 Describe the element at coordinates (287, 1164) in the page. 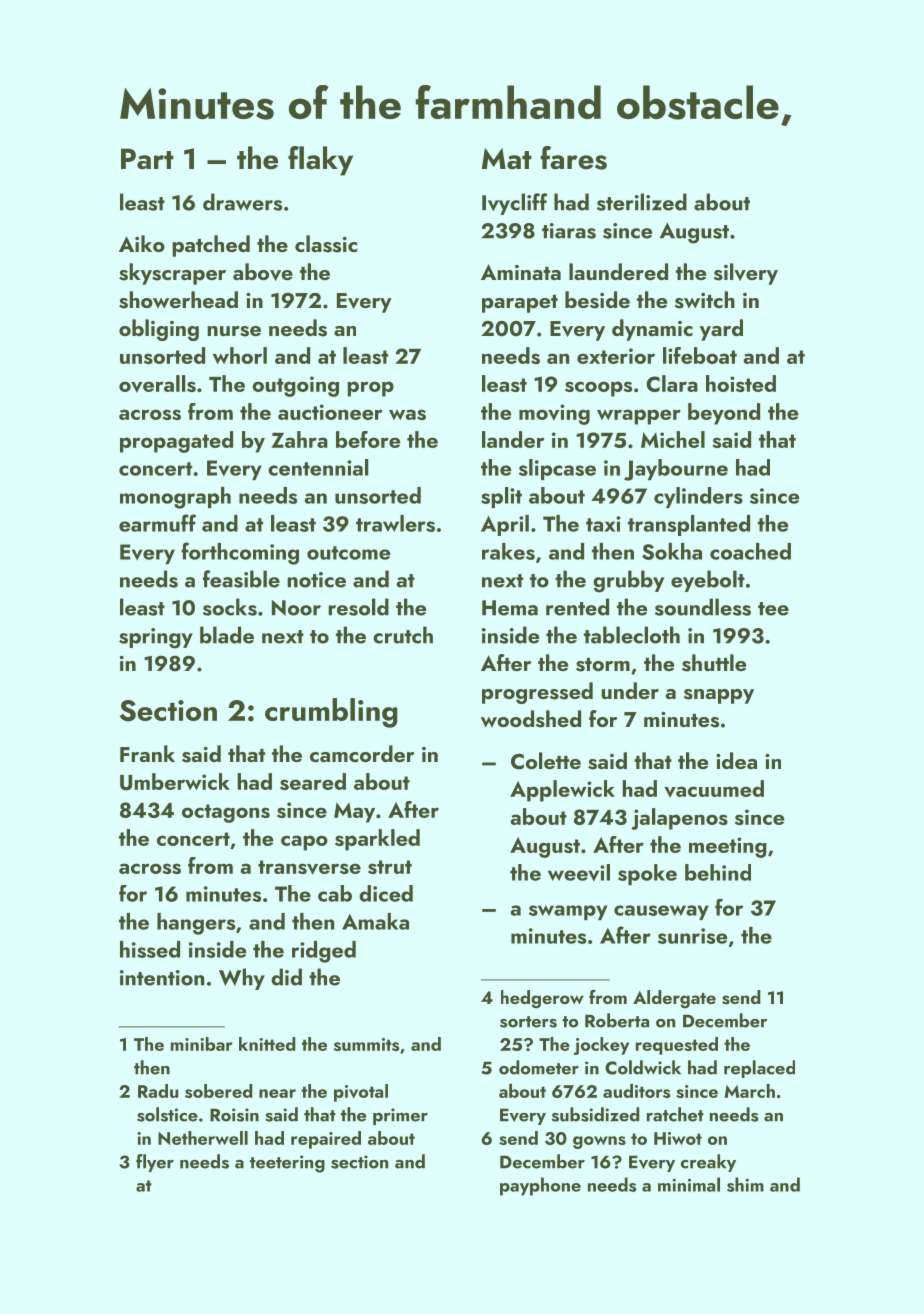

I see `teetering` at that location.
